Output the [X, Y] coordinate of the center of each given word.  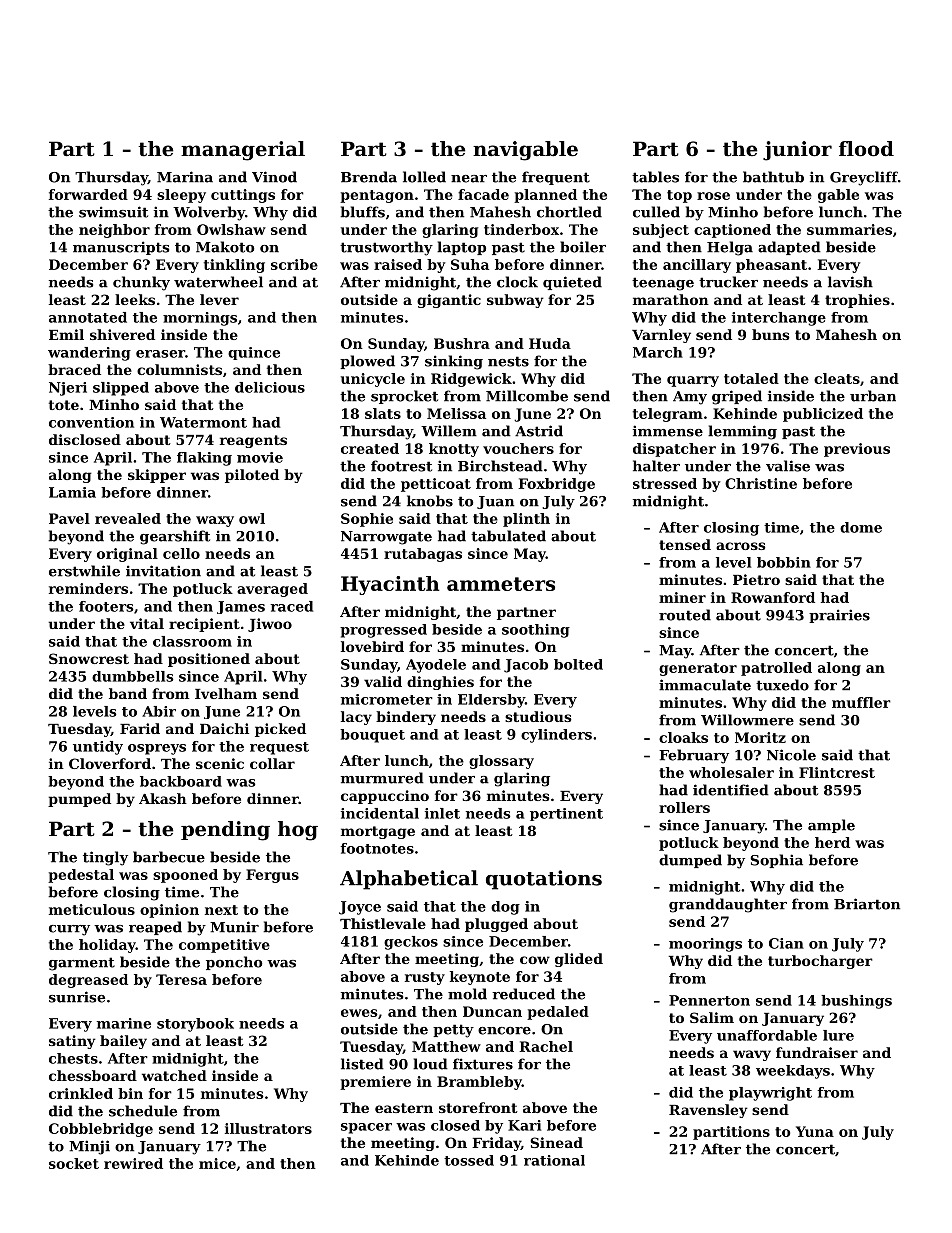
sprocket [404, 397]
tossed [469, 1160]
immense [668, 431]
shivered [122, 334]
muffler [861, 702]
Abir [159, 711]
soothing [536, 631]
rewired [133, 1163]
